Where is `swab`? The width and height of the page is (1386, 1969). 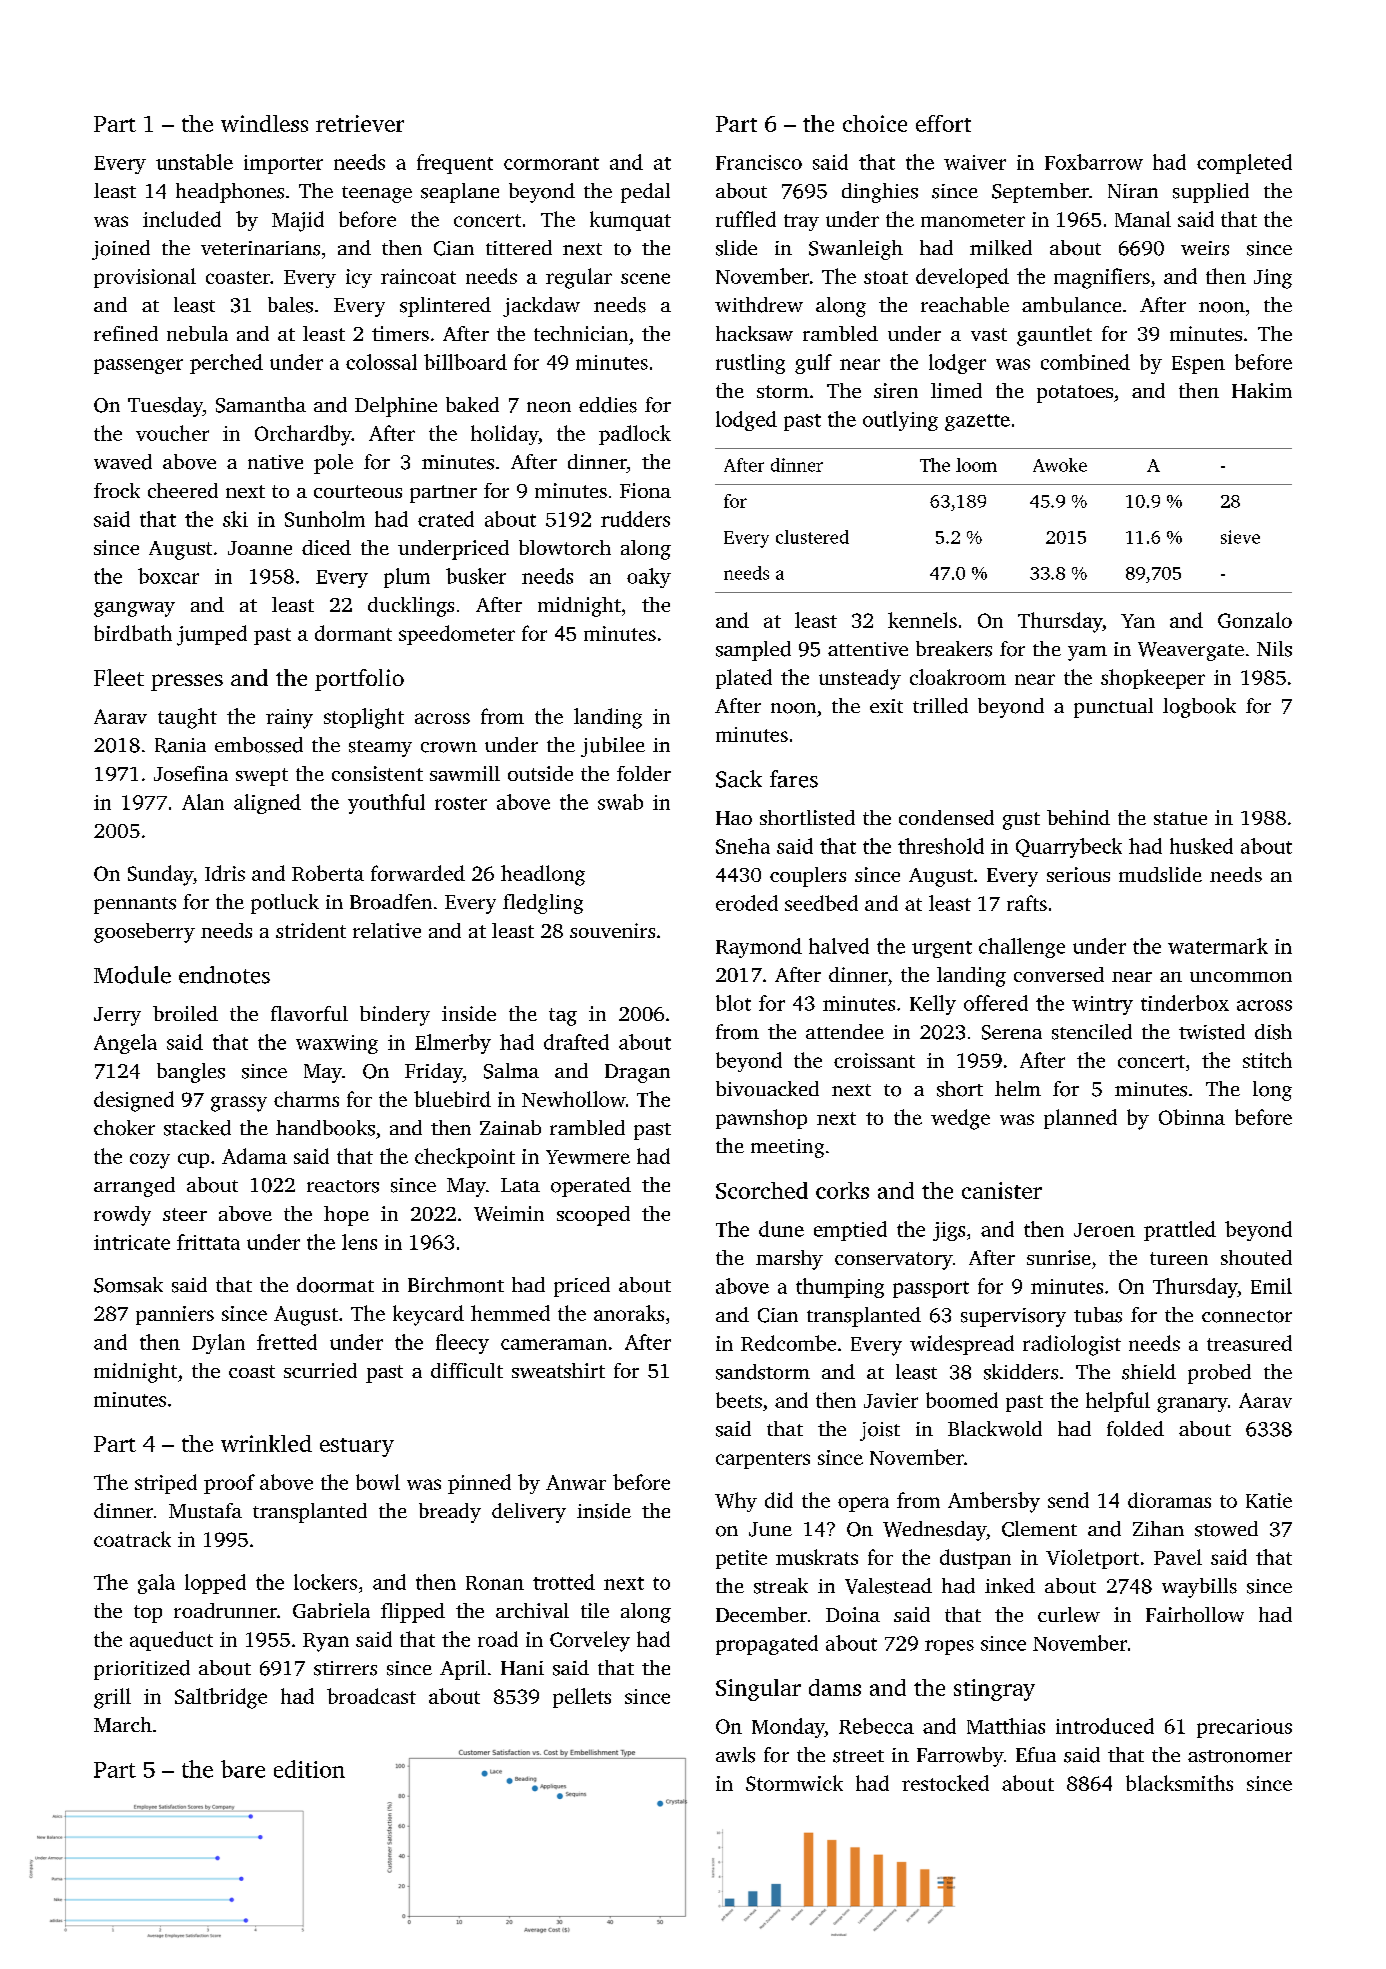
swab is located at coordinates (620, 802).
